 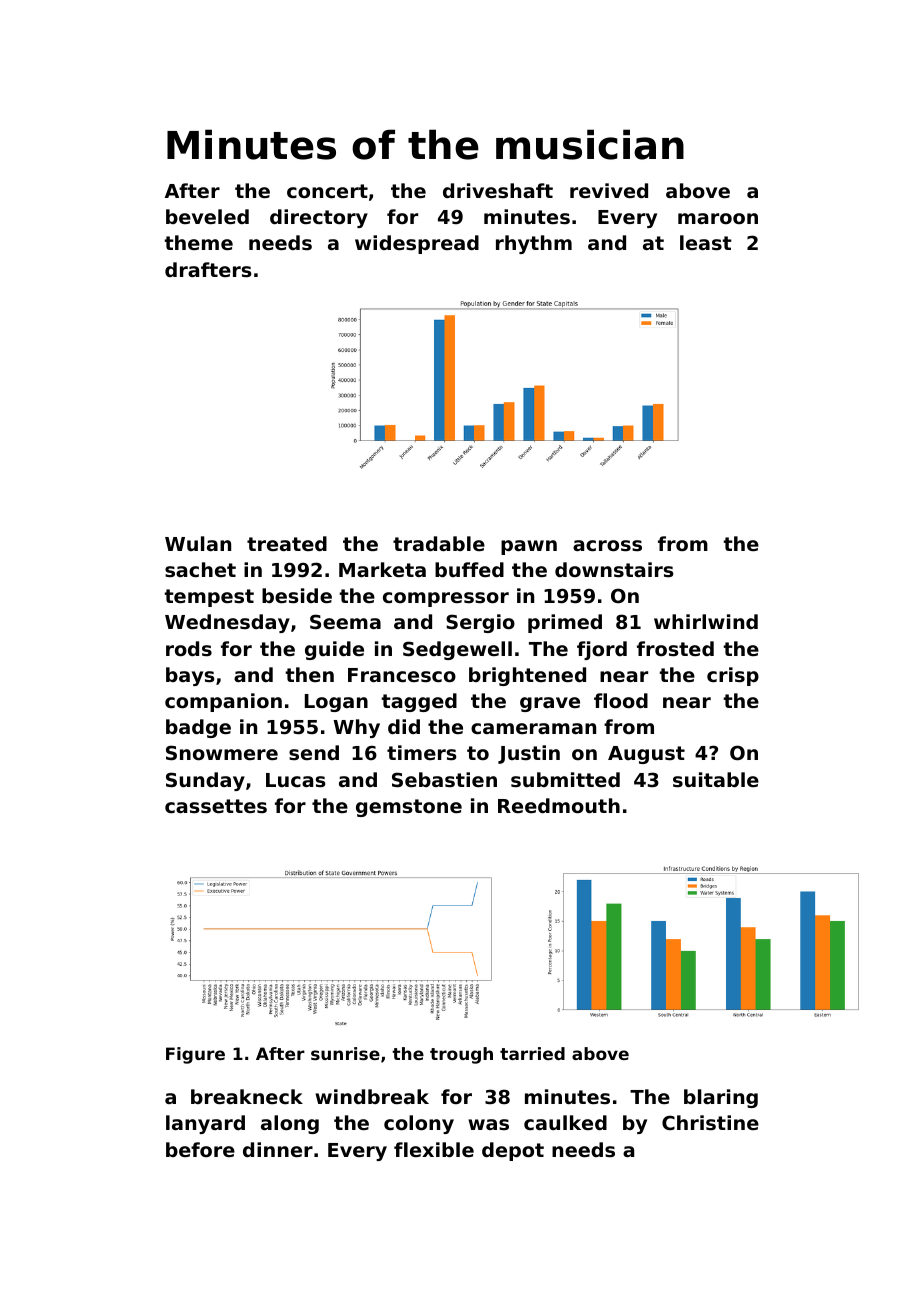 I want to click on Reedmouth, so click(x=559, y=805).
